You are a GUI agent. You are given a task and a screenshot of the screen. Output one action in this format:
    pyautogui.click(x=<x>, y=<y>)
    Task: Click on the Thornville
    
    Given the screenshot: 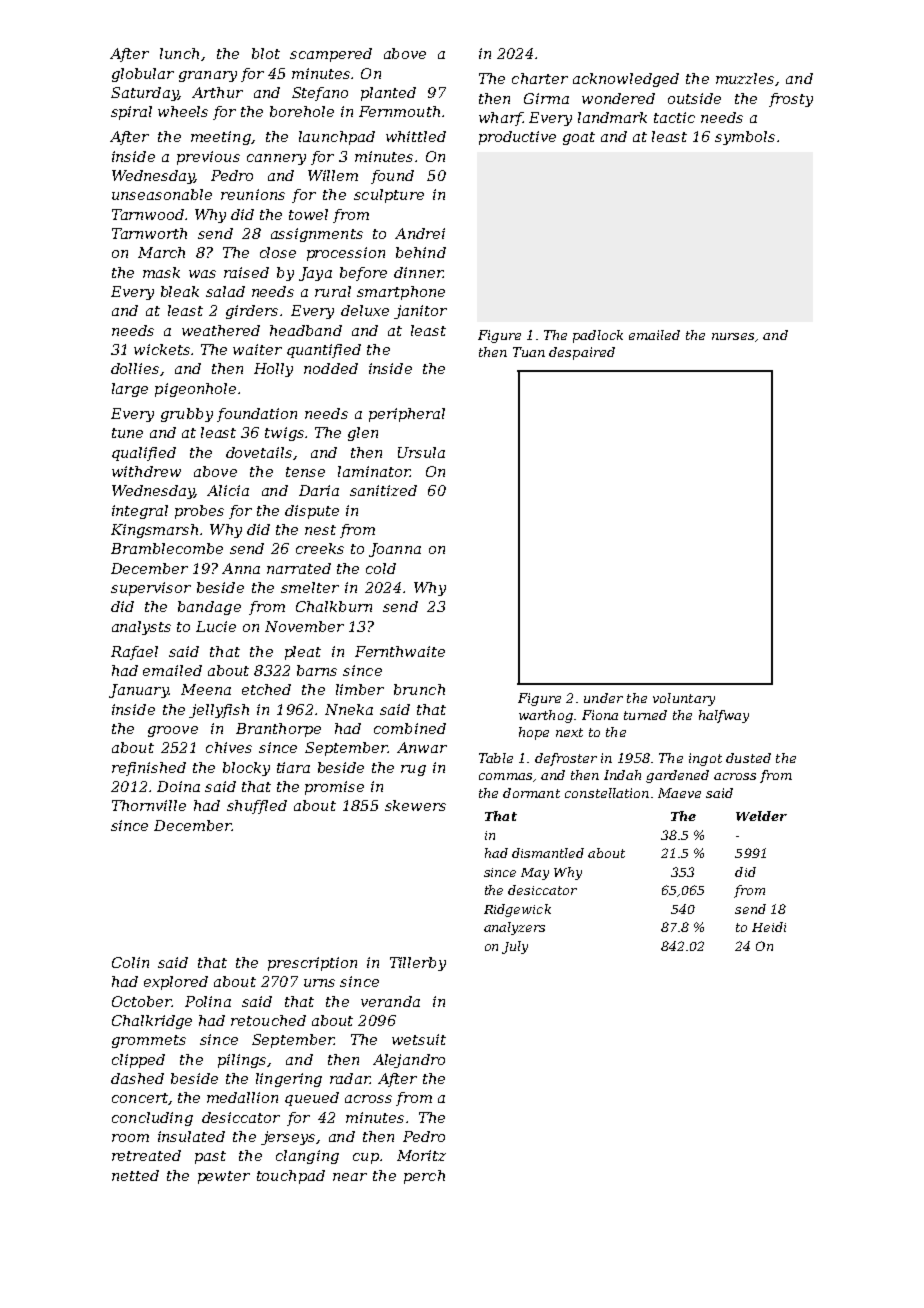 What is the action you would take?
    pyautogui.click(x=149, y=805)
